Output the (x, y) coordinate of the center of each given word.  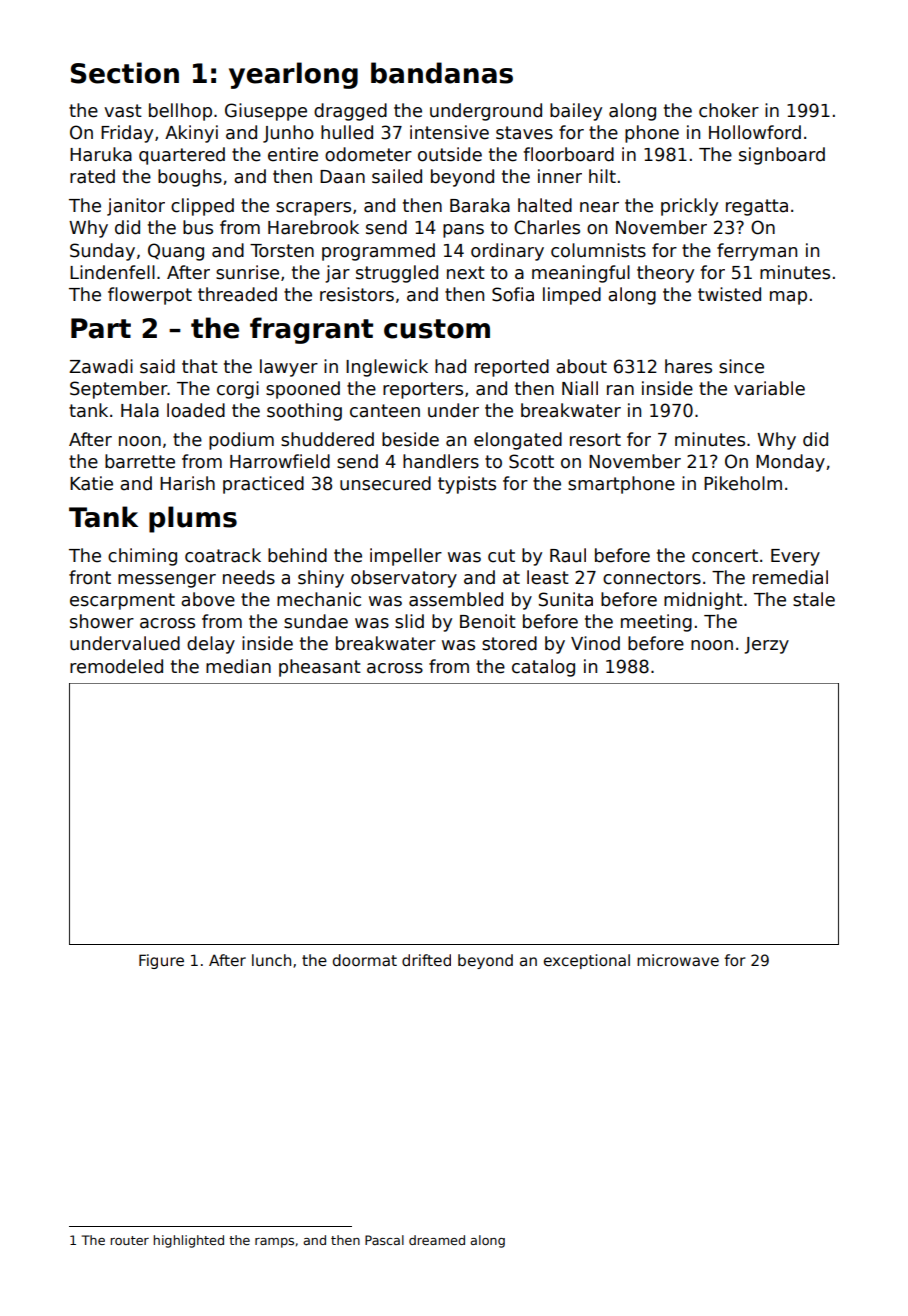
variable (769, 388)
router (129, 1240)
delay (211, 645)
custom (437, 329)
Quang (176, 252)
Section (125, 73)
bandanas (442, 73)
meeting (656, 623)
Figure (161, 961)
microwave (678, 960)
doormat (365, 960)
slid (409, 621)
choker (729, 110)
